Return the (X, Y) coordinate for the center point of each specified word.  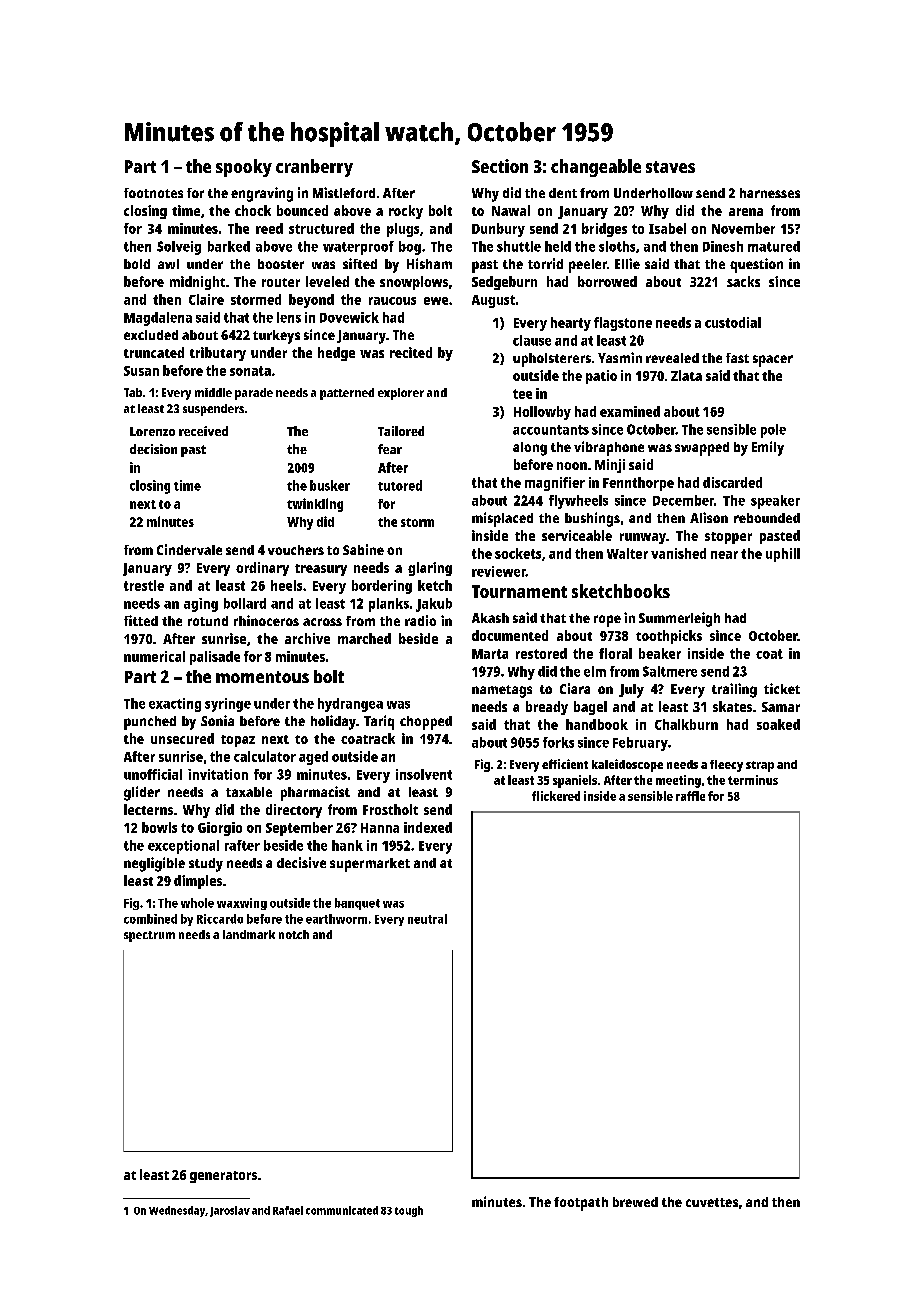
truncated (154, 352)
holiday (333, 722)
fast (737, 358)
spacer (773, 361)
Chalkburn (686, 724)
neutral (427, 919)
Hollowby (542, 413)
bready (547, 708)
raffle (690, 796)
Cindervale (189, 549)
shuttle (519, 246)
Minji (610, 466)
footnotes (153, 193)
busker (330, 485)
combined (150, 919)
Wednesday (177, 1211)
